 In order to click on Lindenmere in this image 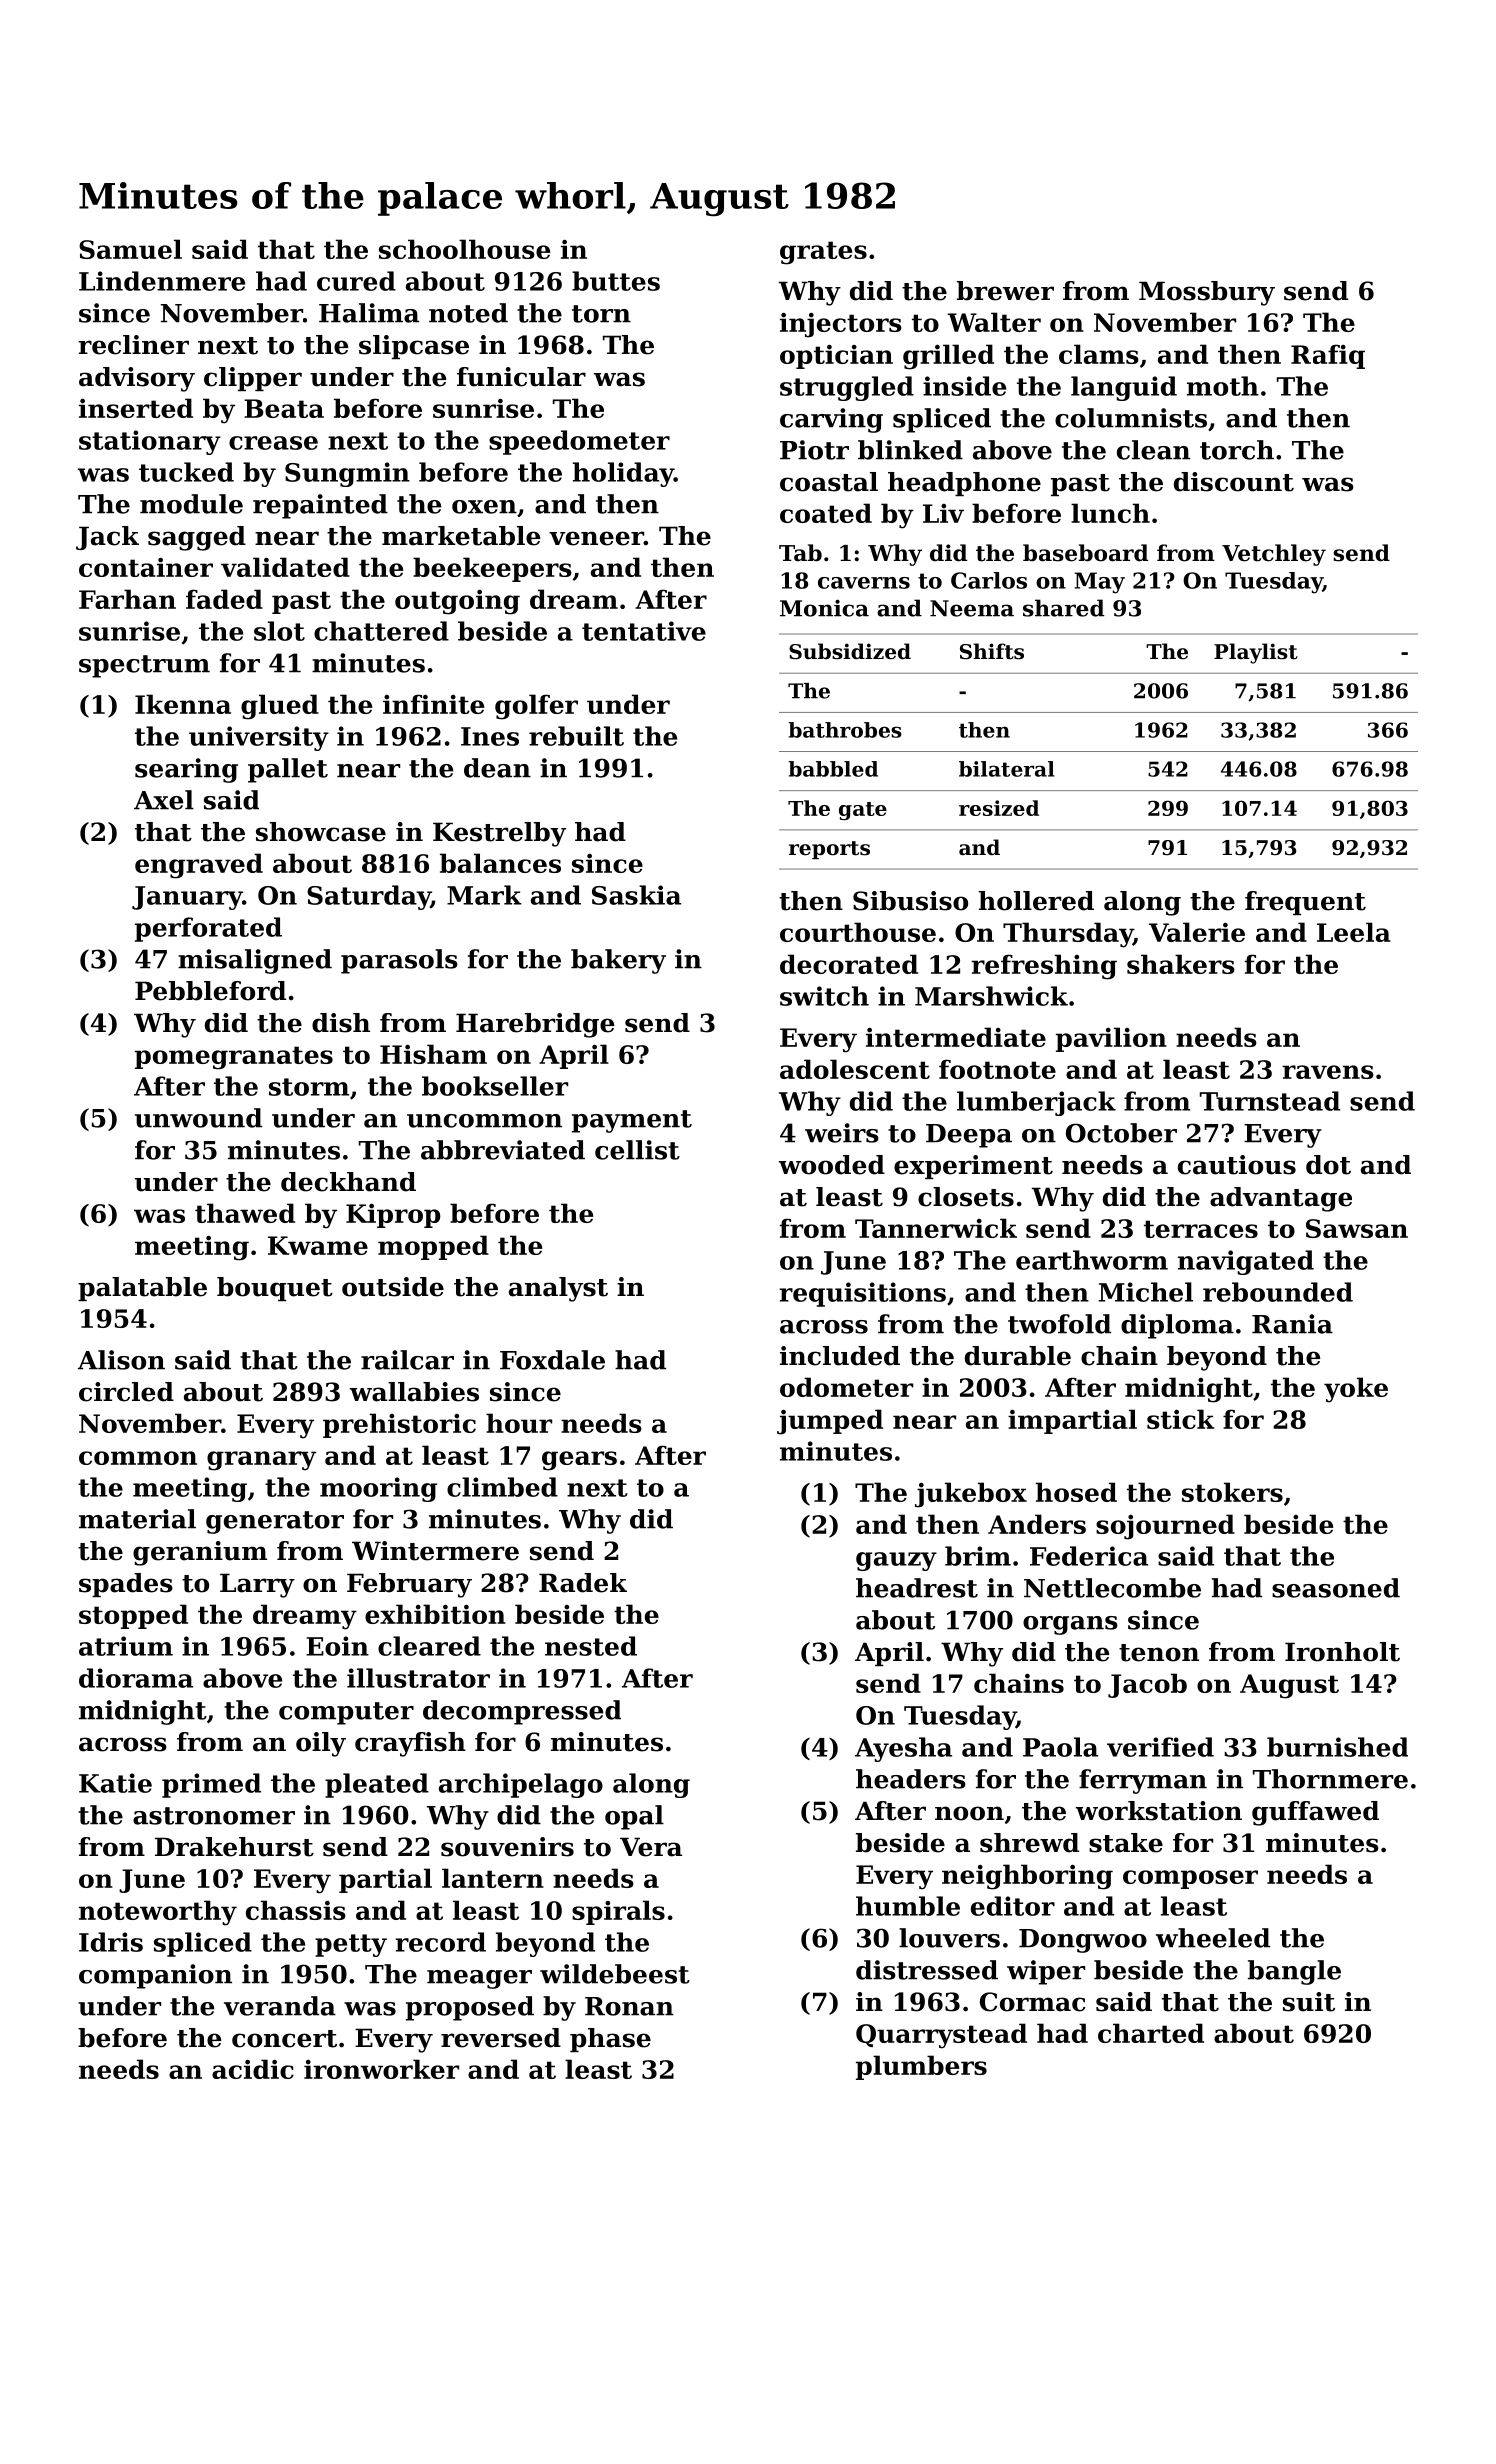, I will do `click(162, 281)`.
